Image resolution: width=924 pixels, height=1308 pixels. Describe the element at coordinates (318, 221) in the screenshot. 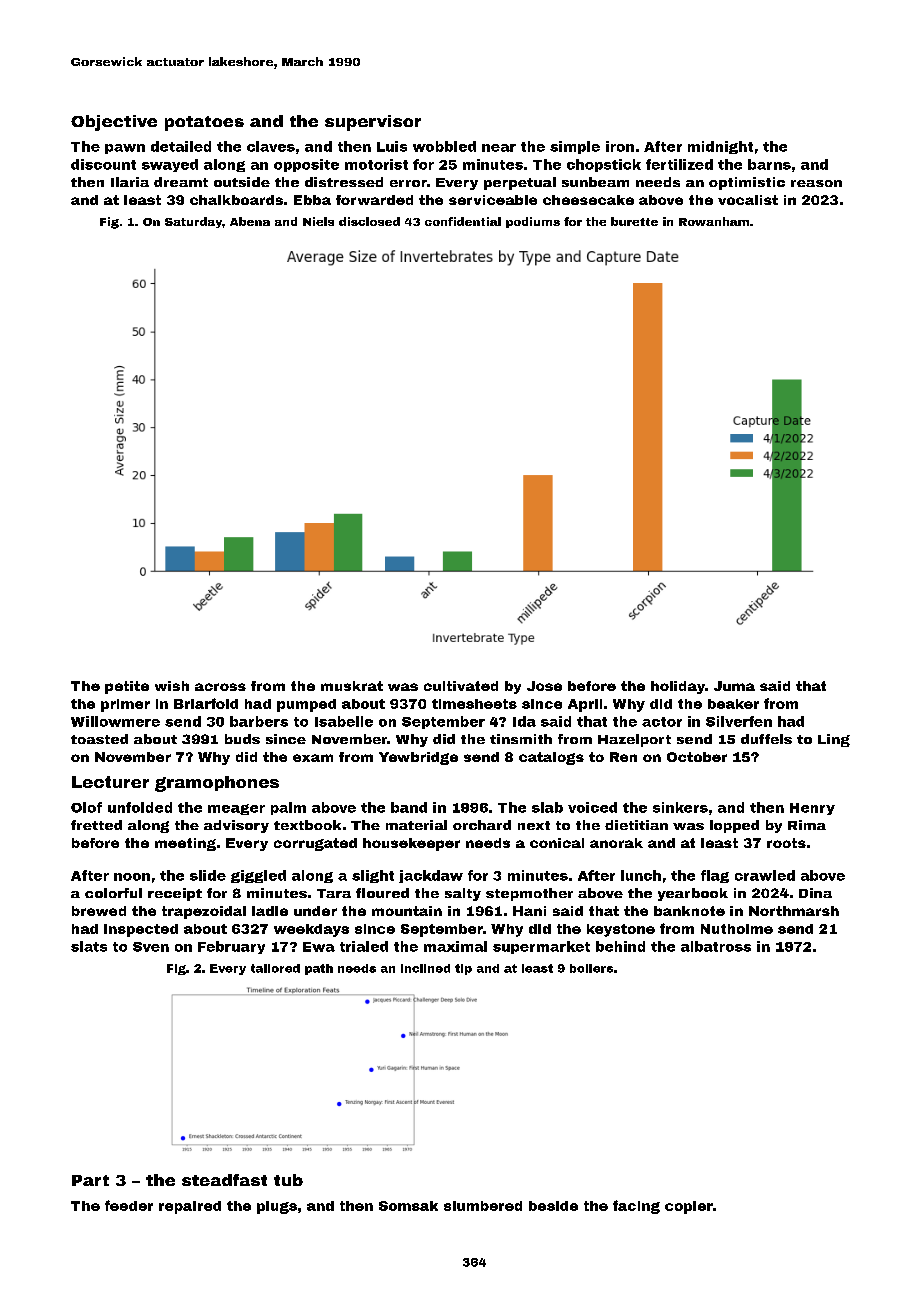

I see `Niels` at that location.
